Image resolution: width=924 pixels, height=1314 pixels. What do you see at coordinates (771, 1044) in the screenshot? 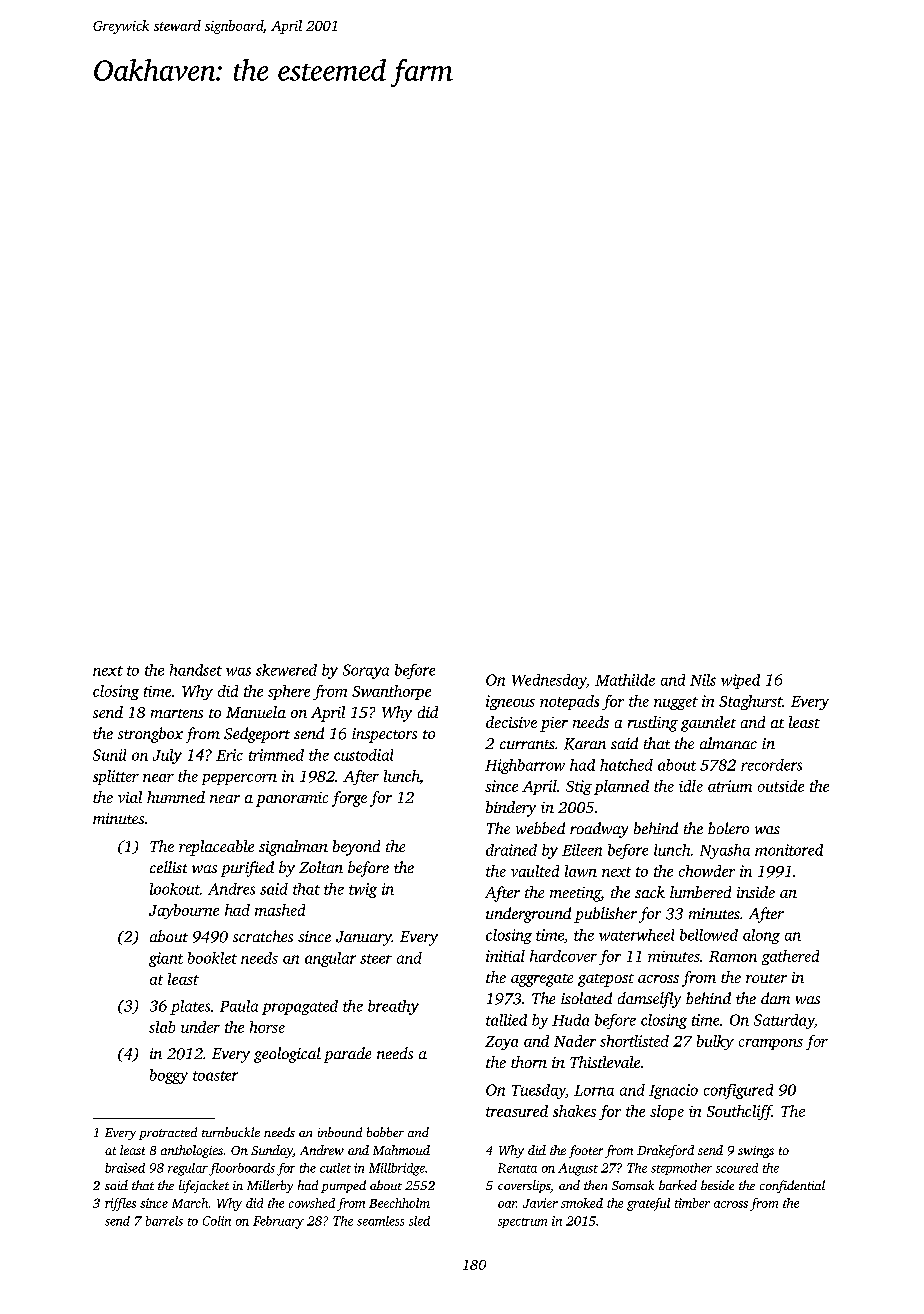
I see `crampons` at bounding box center [771, 1044].
